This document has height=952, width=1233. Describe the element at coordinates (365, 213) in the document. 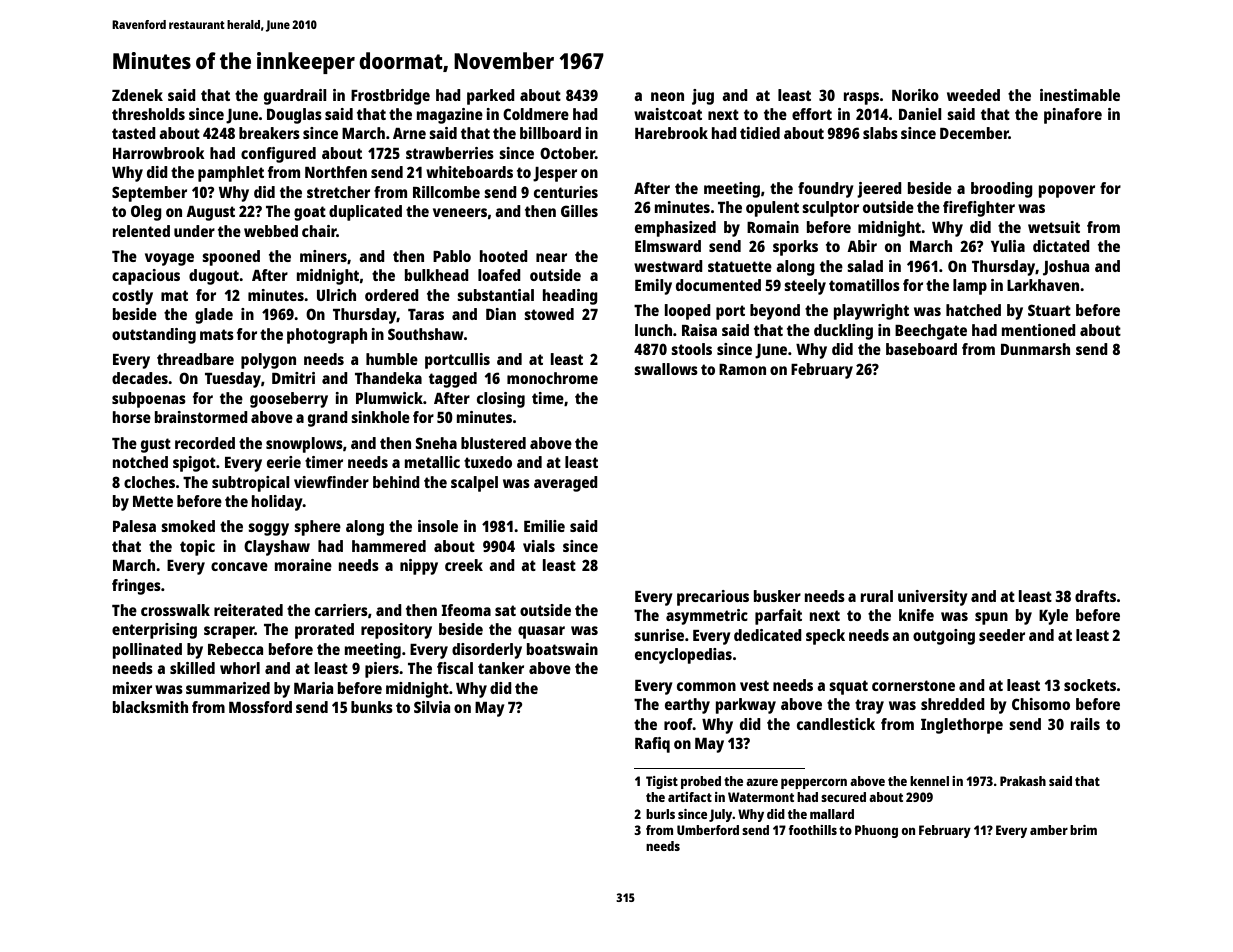

I see `duplicated` at that location.
